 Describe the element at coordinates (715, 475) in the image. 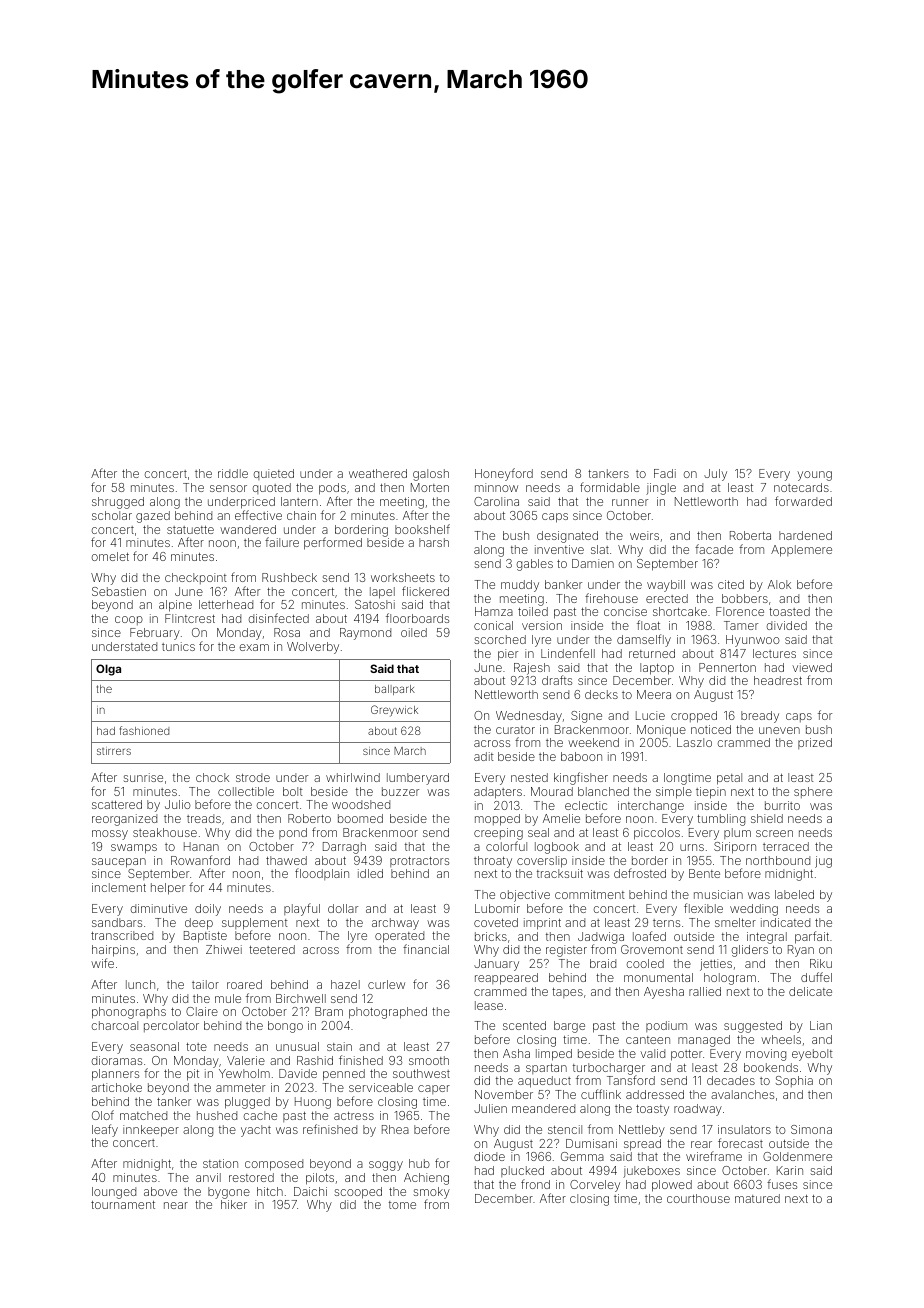

I see `July` at that location.
